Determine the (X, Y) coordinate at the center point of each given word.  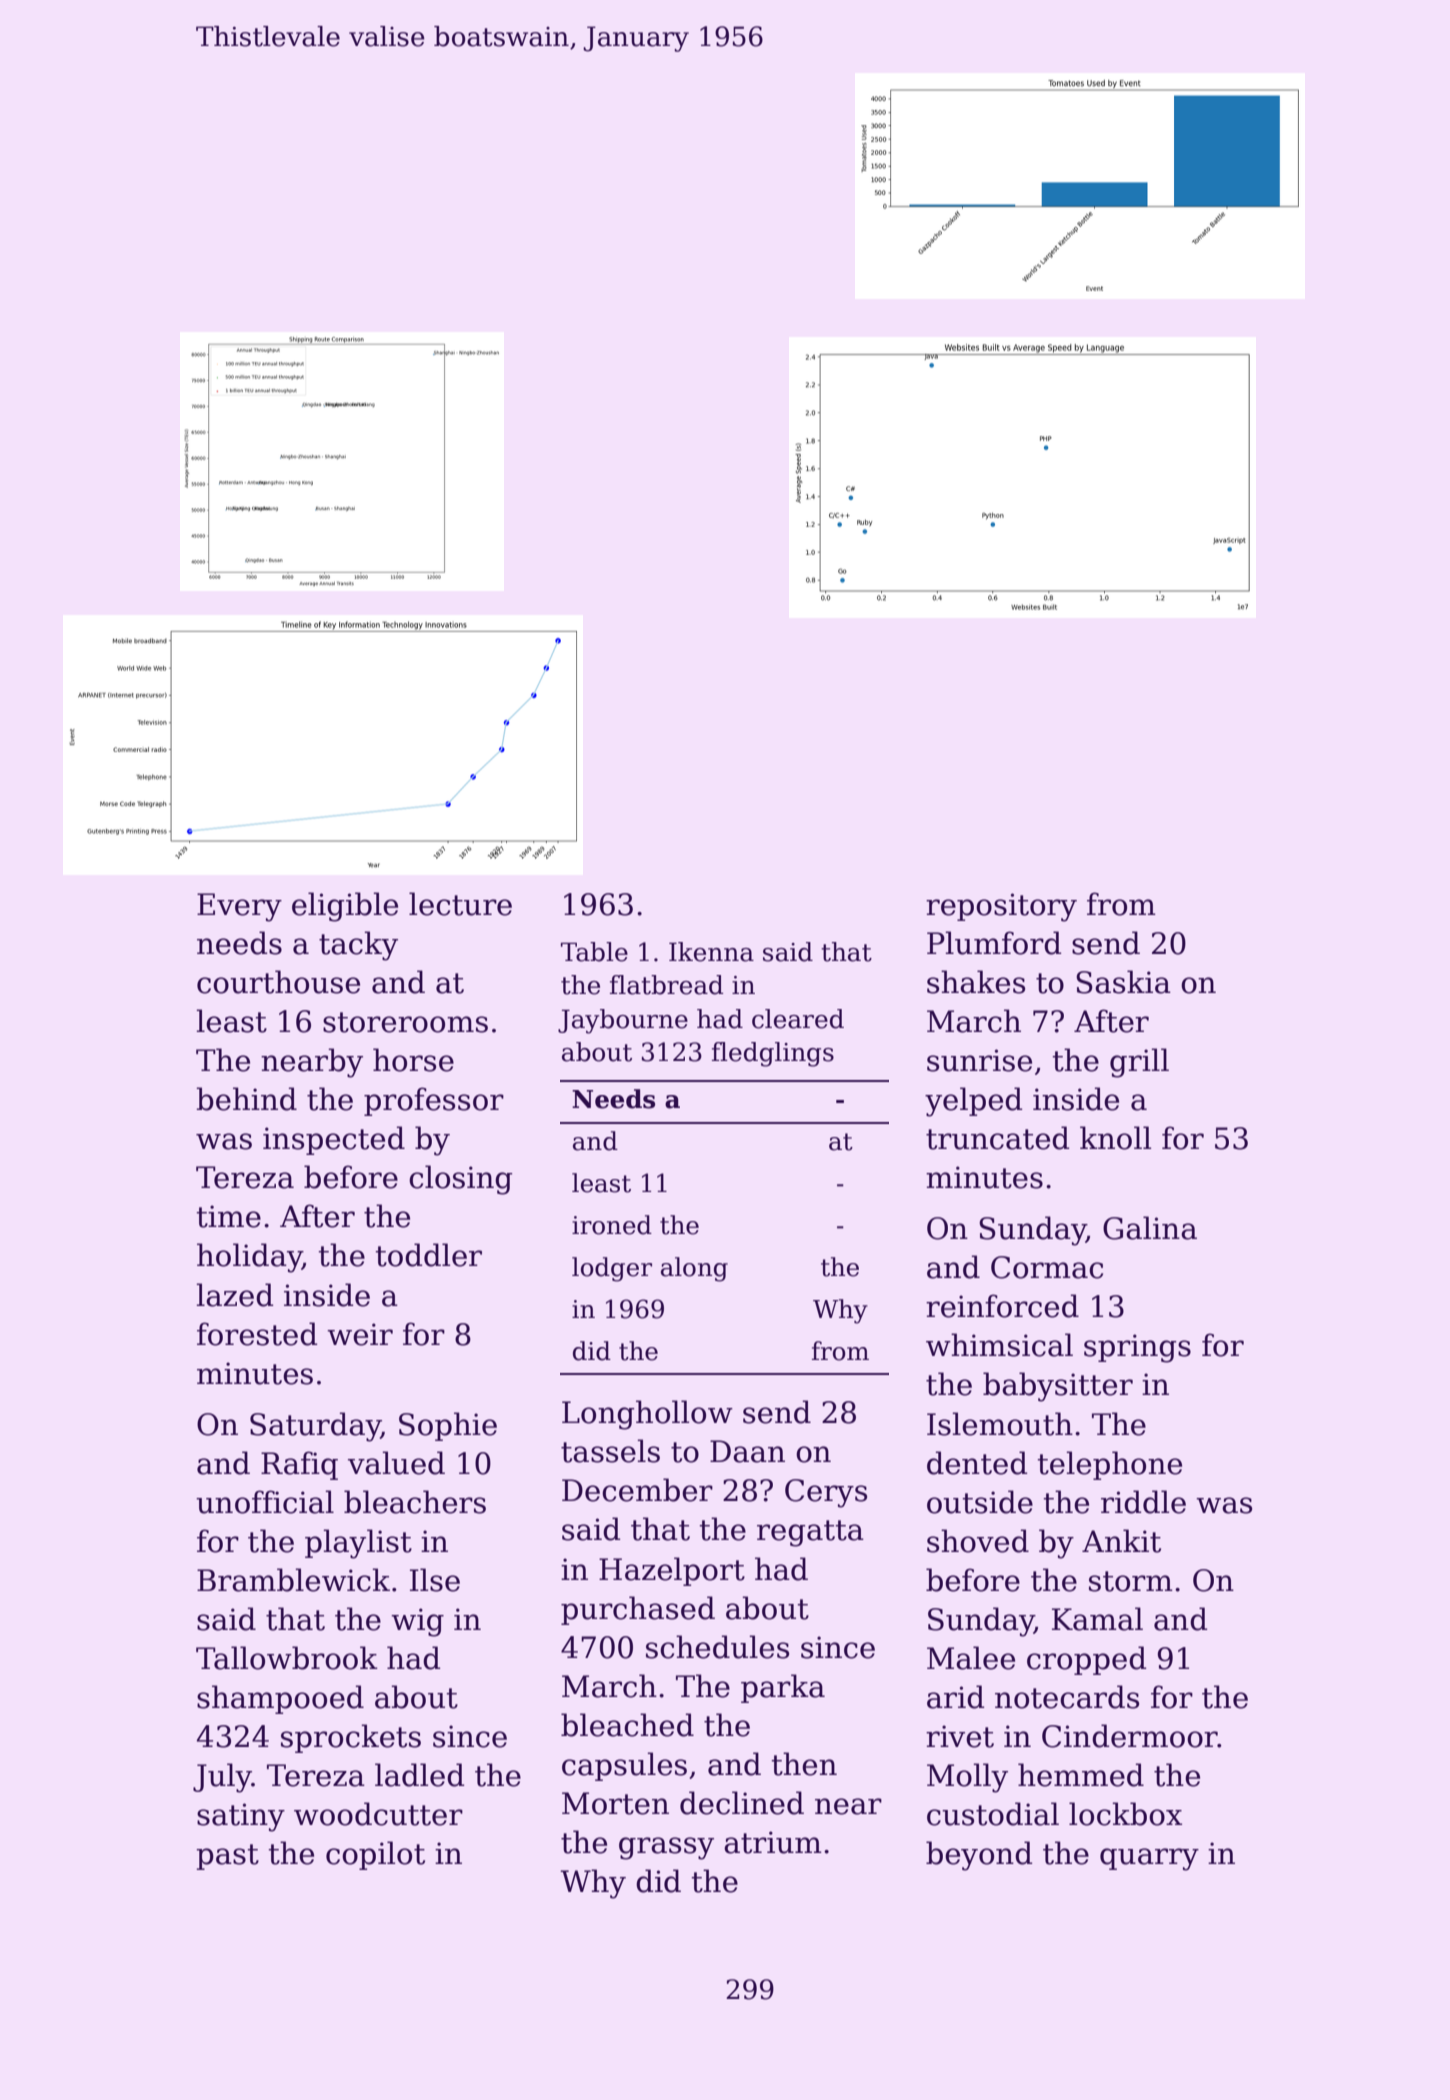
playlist (358, 1544)
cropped (1087, 1660)
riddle (1143, 1502)
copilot (375, 1855)
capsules (624, 1766)
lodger (612, 1269)
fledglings (773, 1054)
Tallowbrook (287, 1658)
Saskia (1123, 982)
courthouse (278, 982)
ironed (612, 1225)
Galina (1150, 1228)
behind (246, 1099)
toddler (428, 1255)
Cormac (1047, 1267)
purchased (638, 1610)
